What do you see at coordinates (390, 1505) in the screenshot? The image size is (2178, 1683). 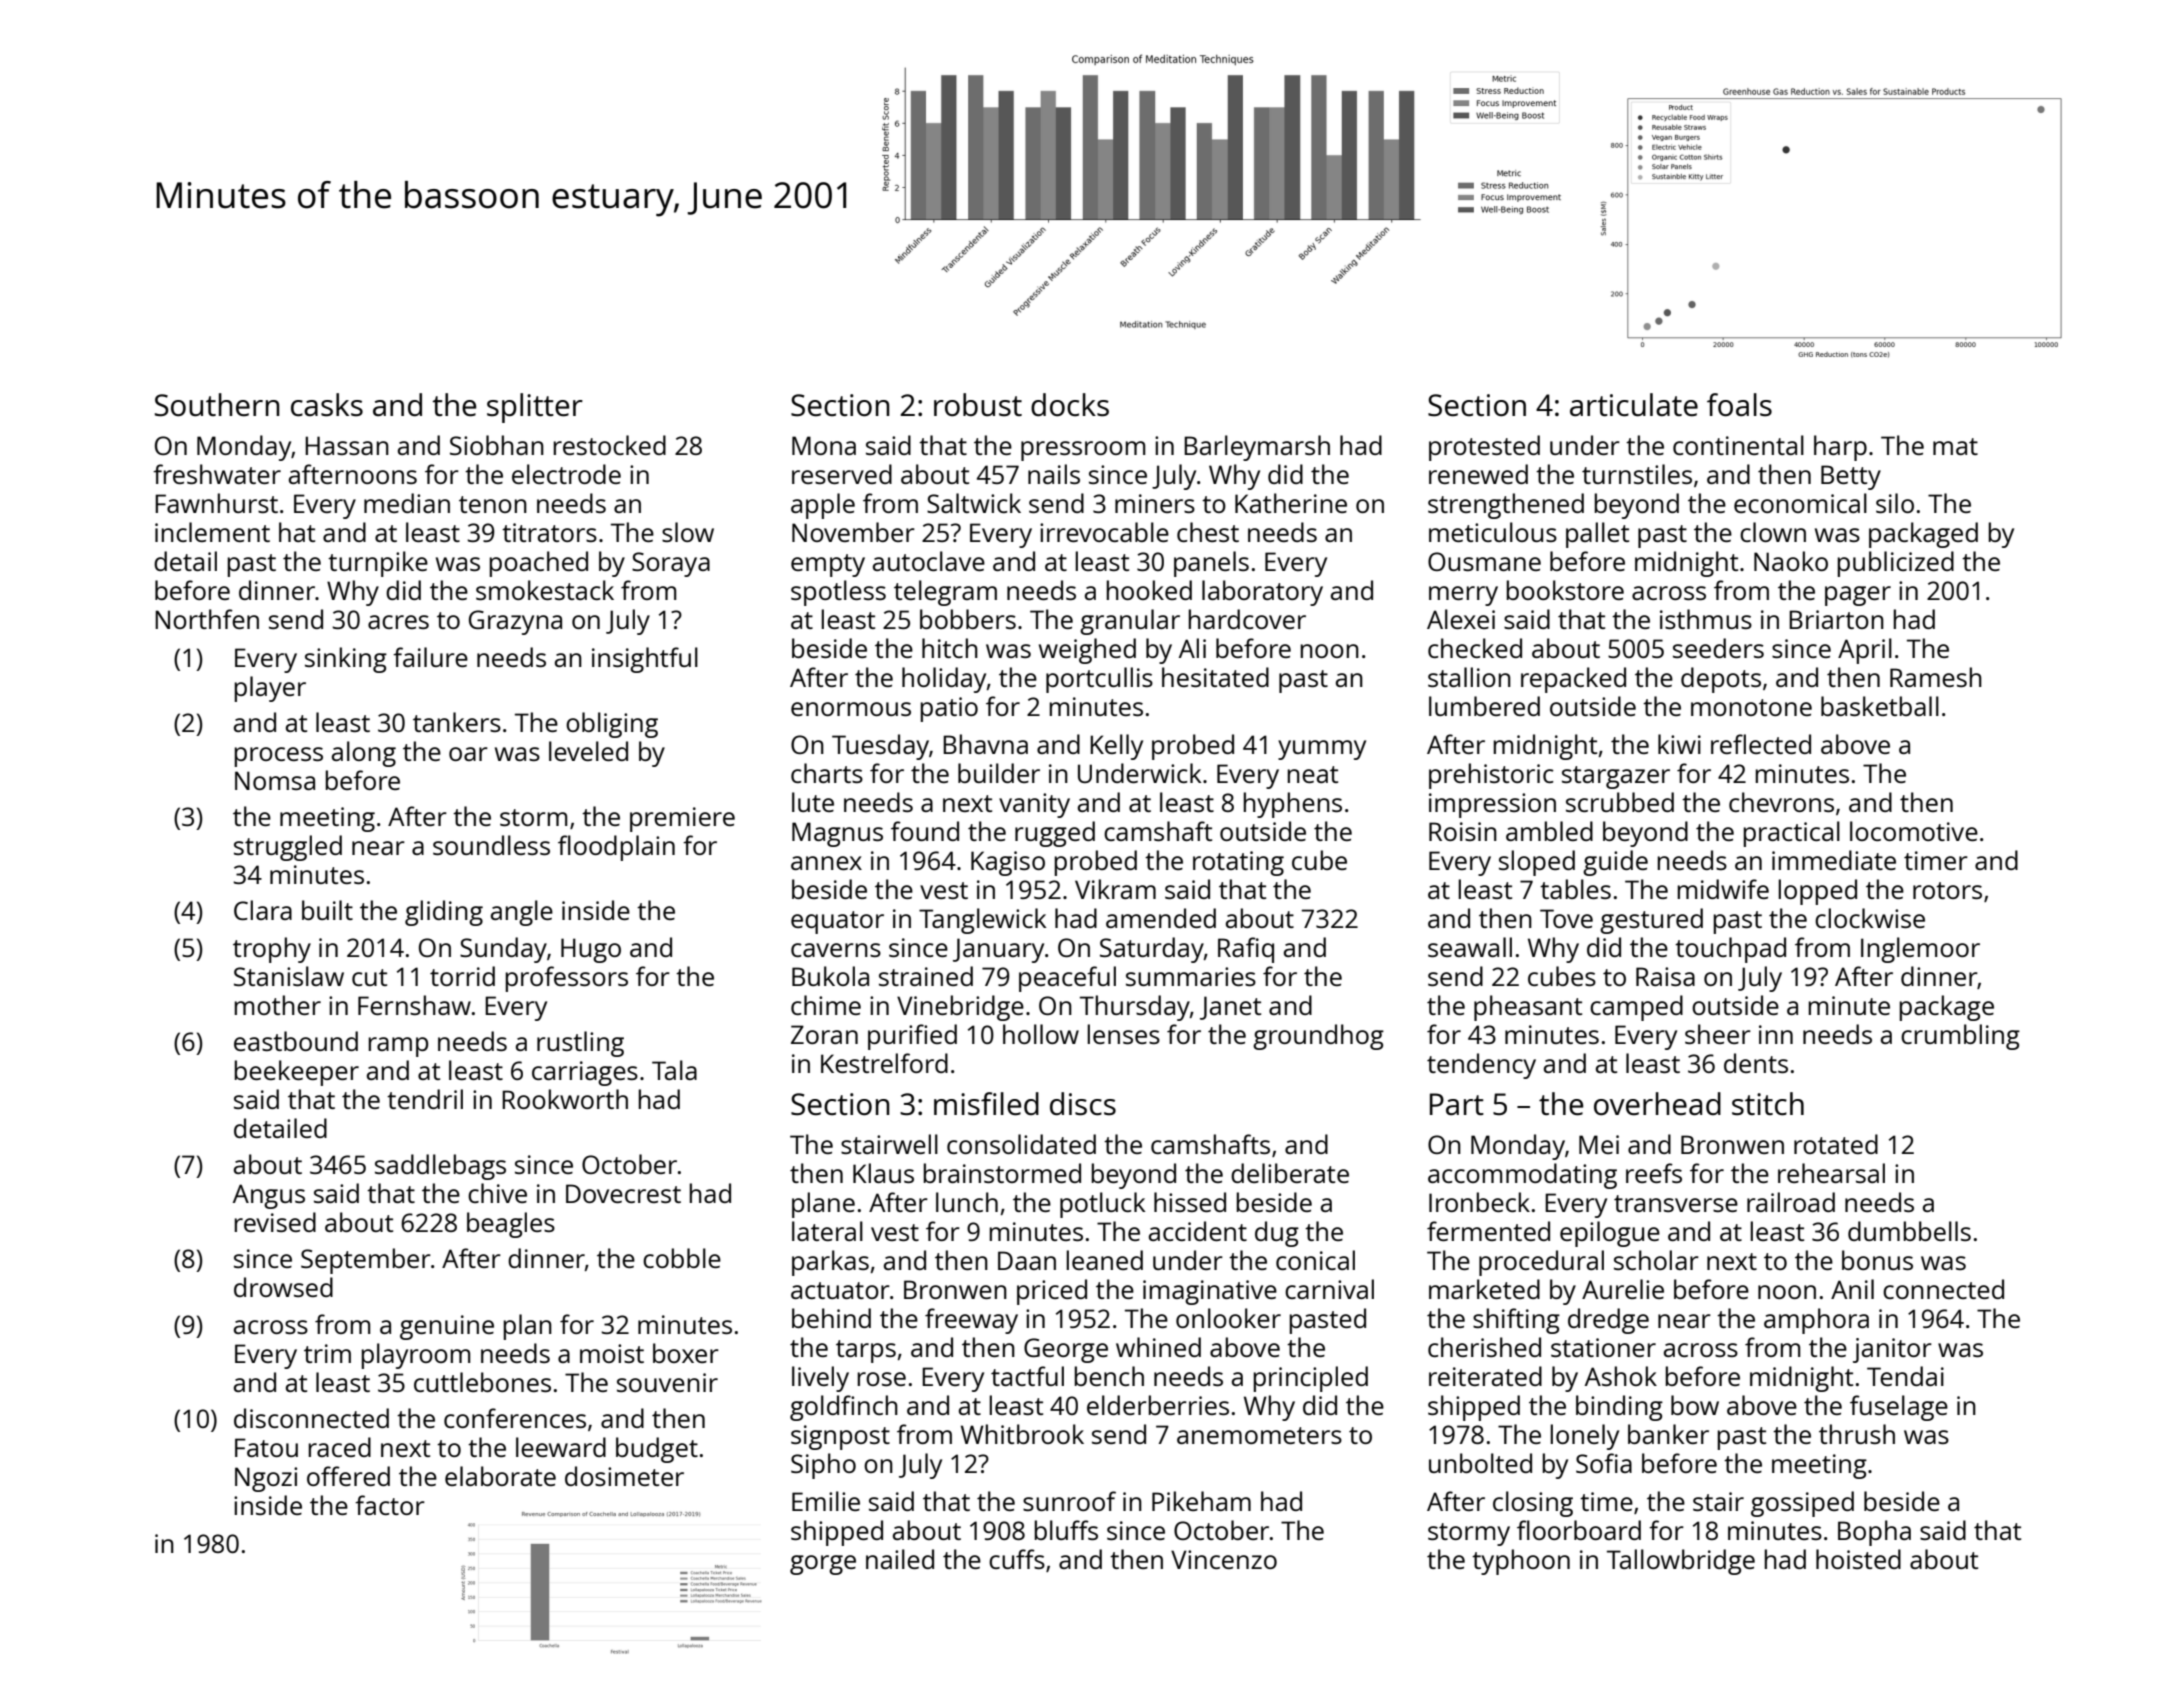 I see `factor` at bounding box center [390, 1505].
